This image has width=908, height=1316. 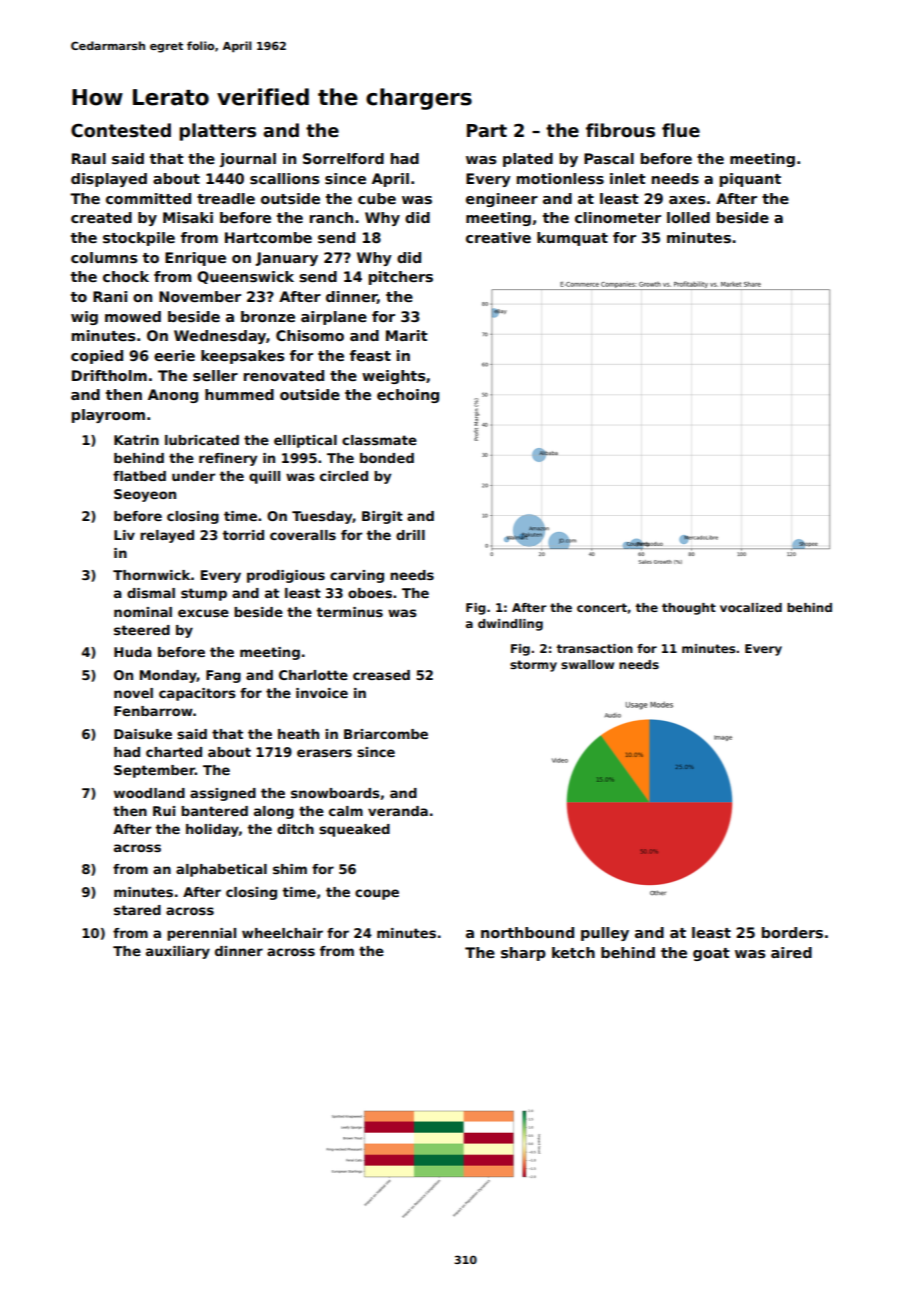 I want to click on squeaked, so click(x=354, y=830).
